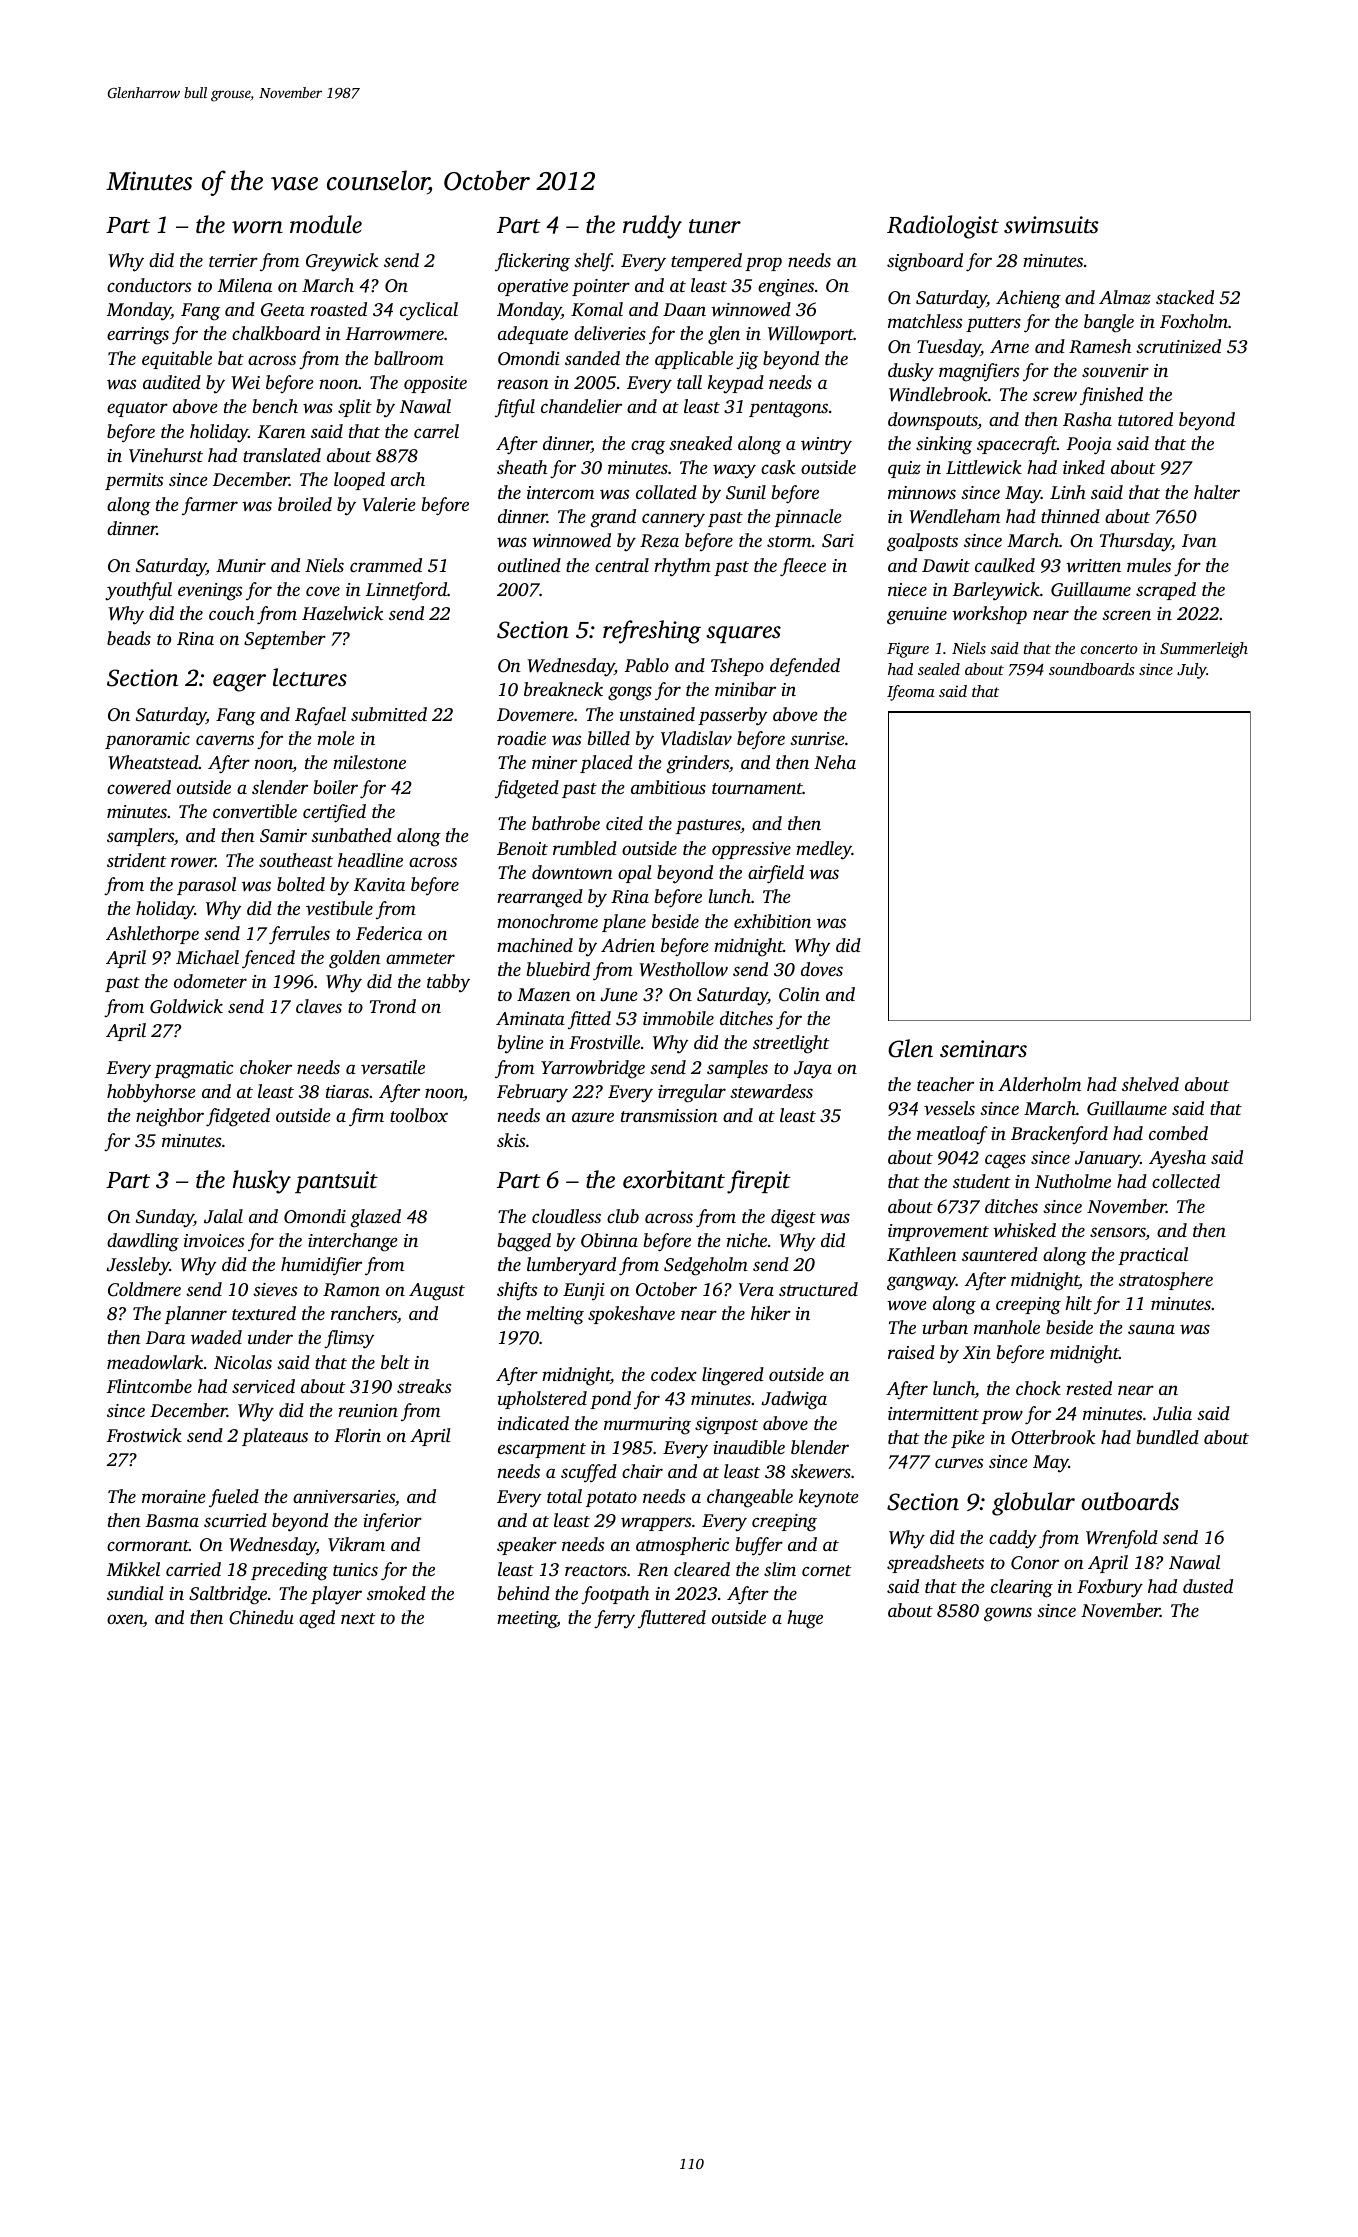 The width and height of the page is (1358, 2237). What do you see at coordinates (533, 335) in the page?
I see `adequate` at bounding box center [533, 335].
